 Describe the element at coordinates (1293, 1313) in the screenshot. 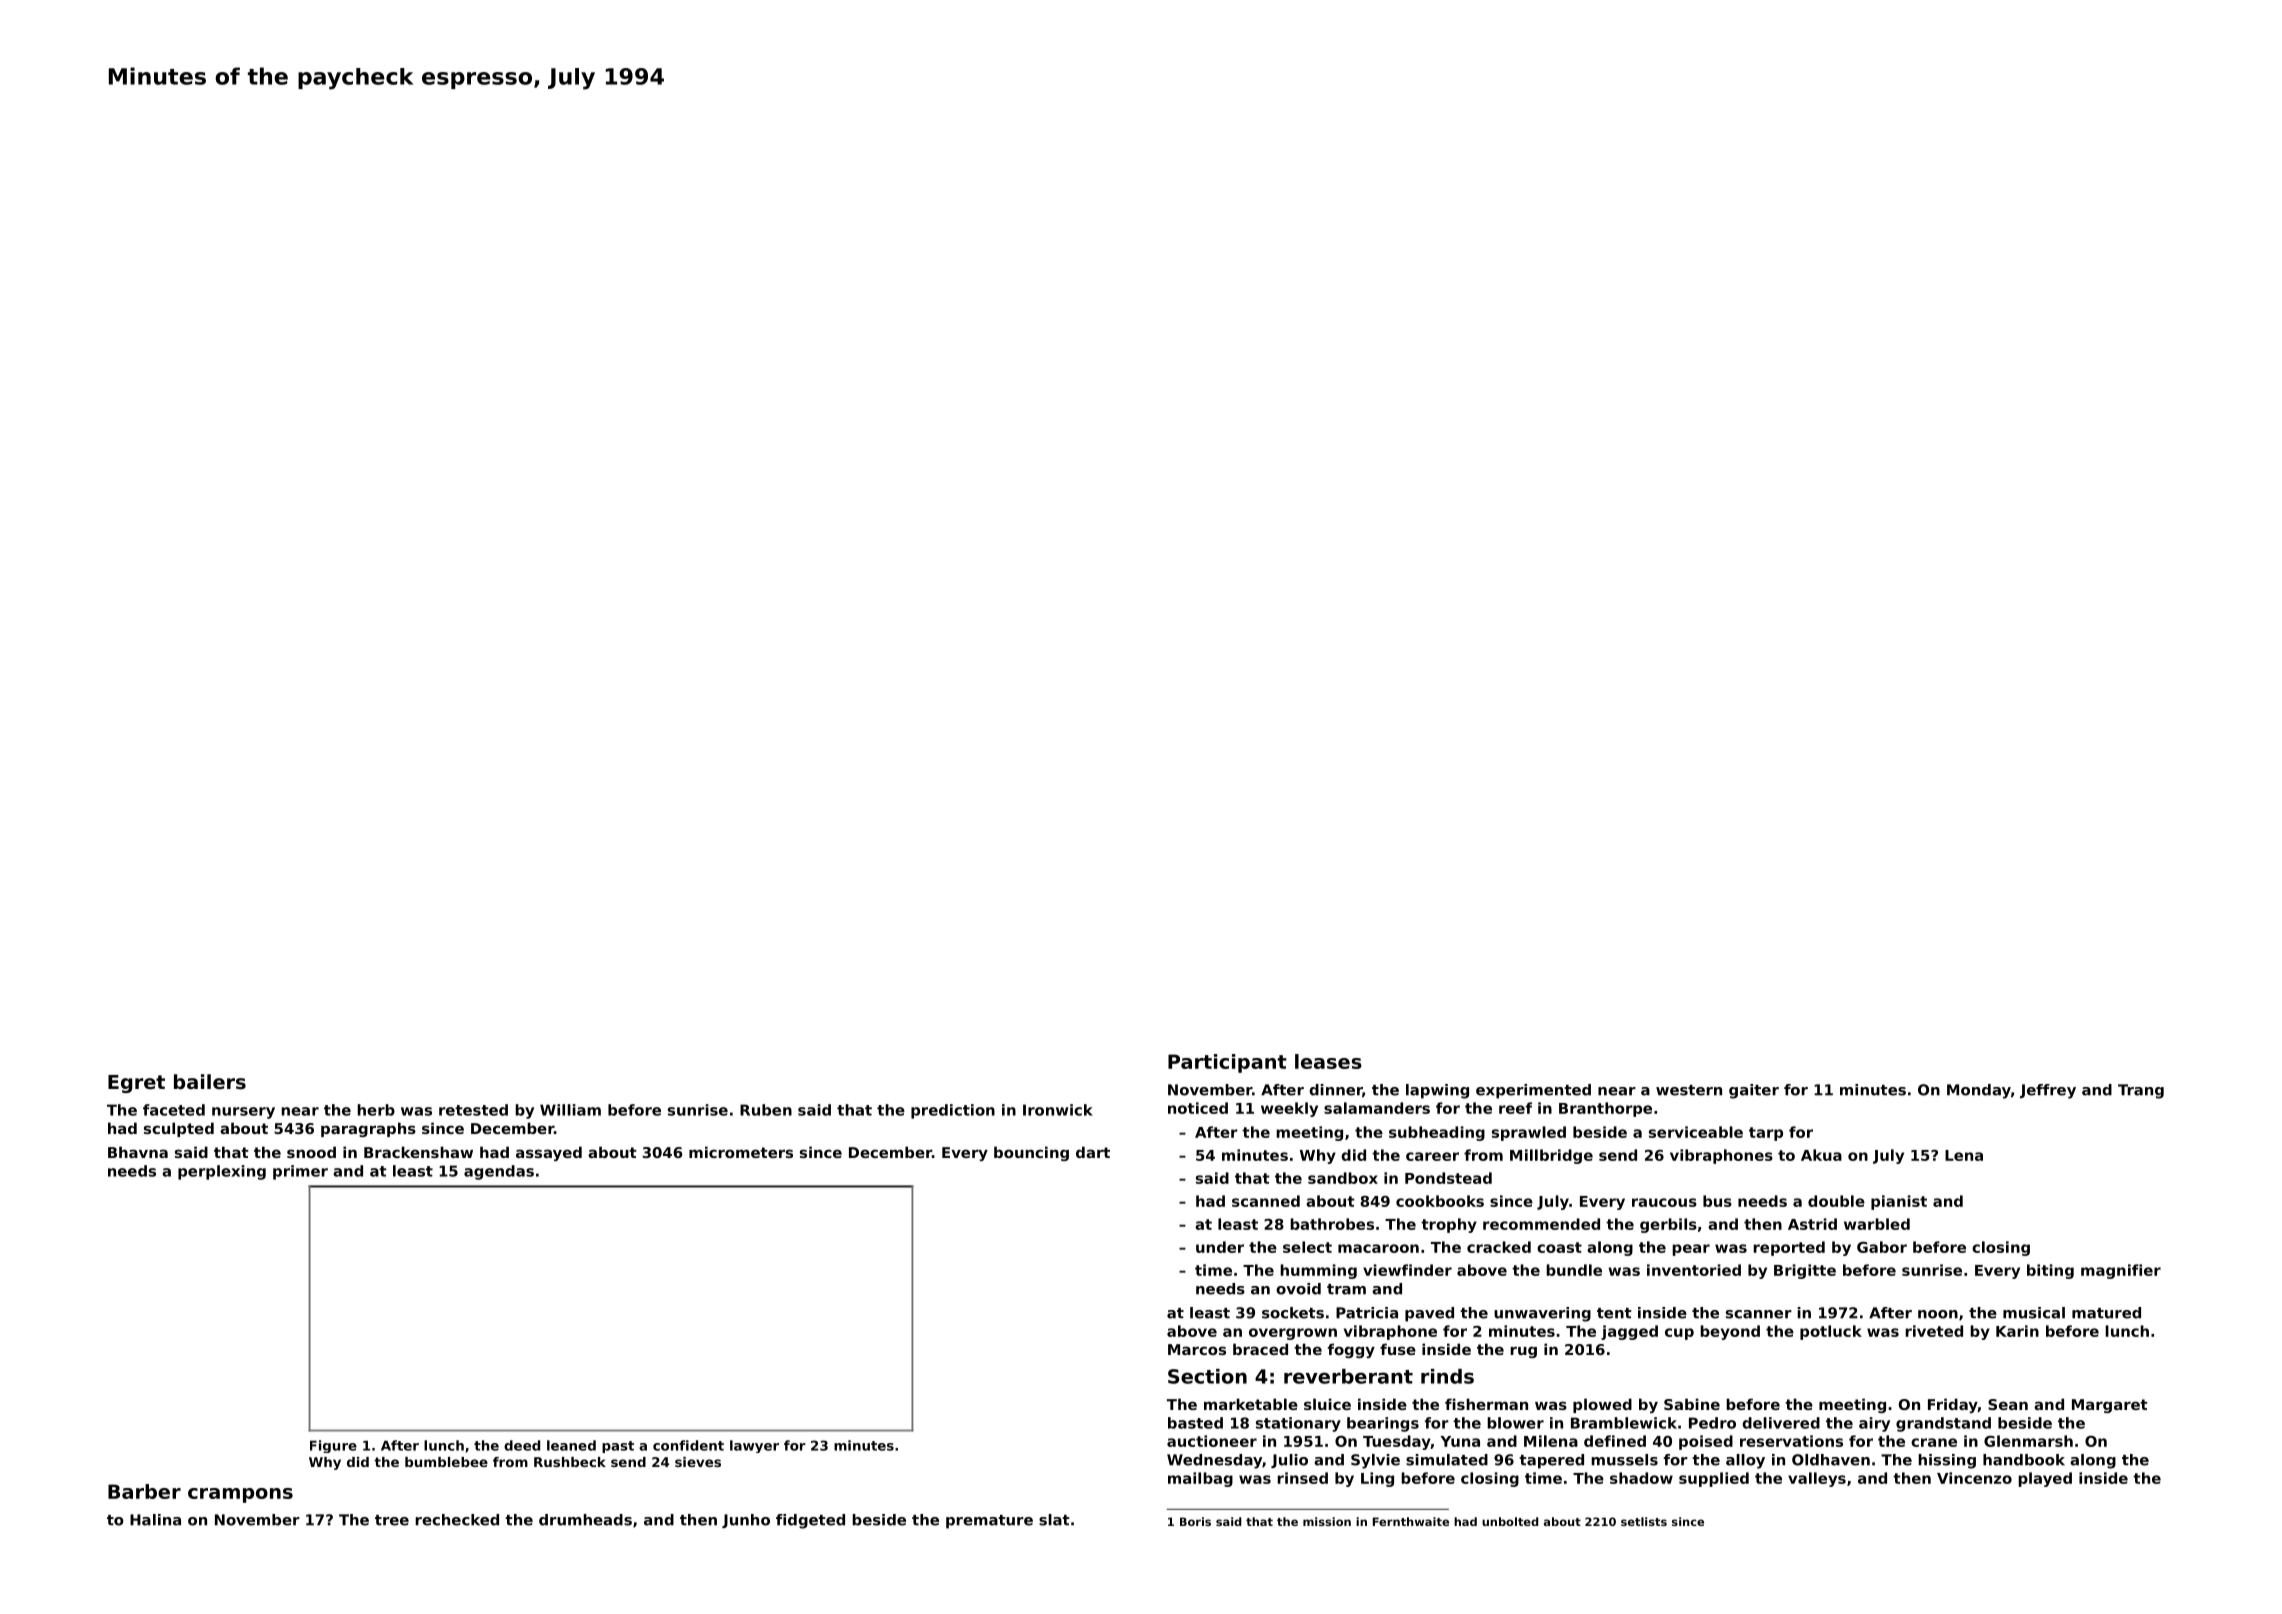

I see `sockets` at that location.
